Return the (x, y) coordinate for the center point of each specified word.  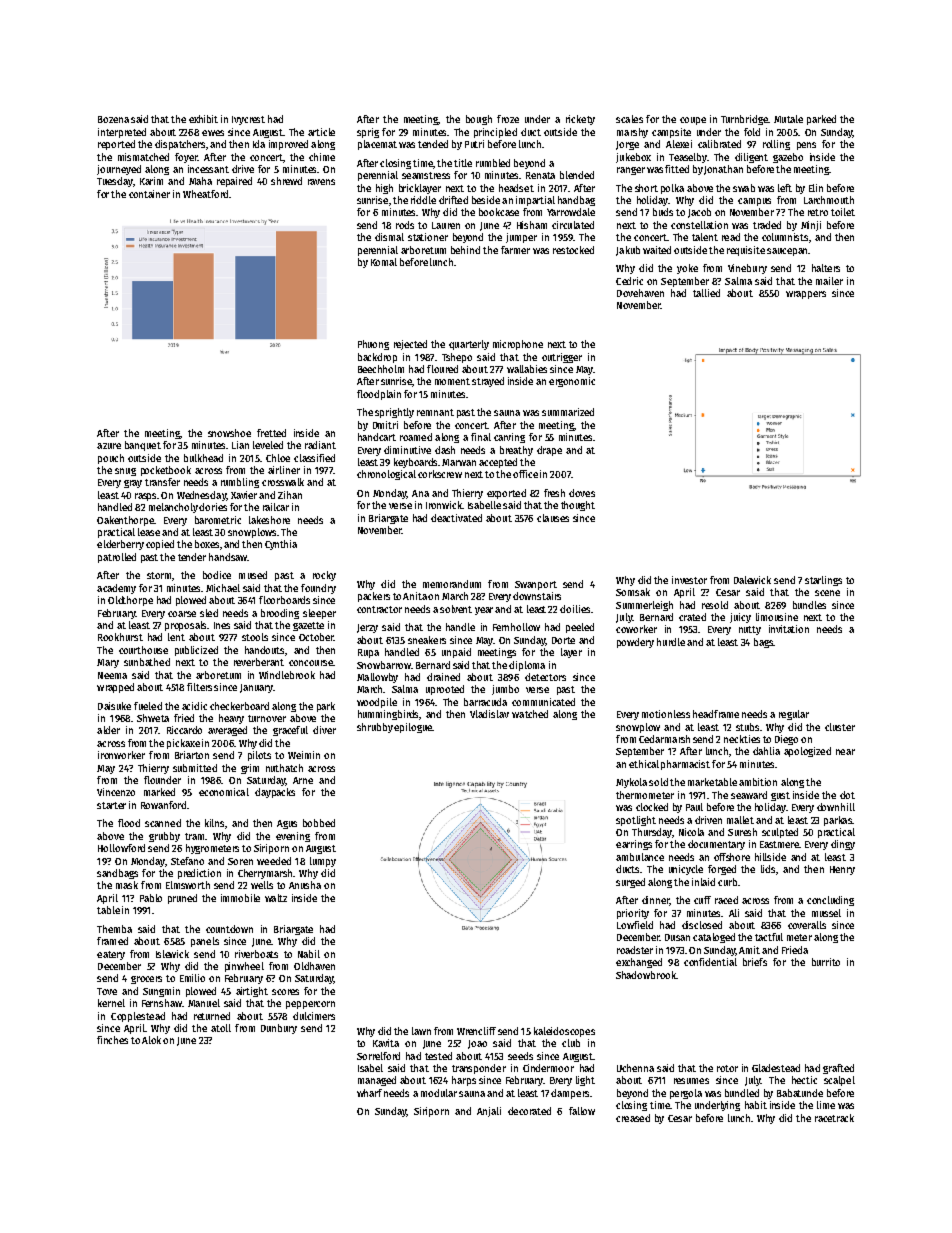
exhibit (203, 119)
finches (112, 1040)
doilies (575, 609)
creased (633, 1118)
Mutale (788, 119)
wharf (369, 1093)
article (321, 132)
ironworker (121, 755)
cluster (840, 727)
